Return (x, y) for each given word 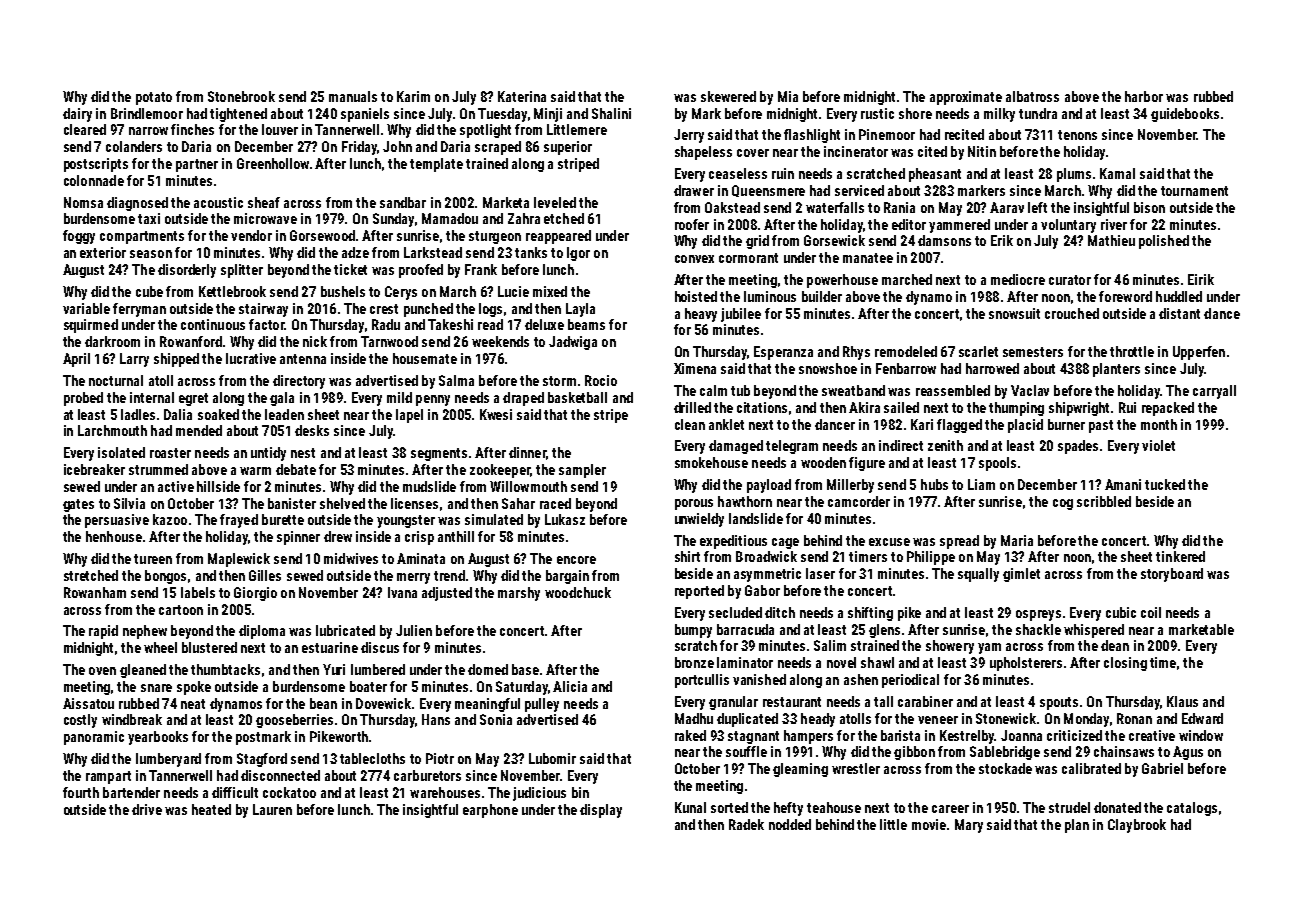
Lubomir (552, 758)
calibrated (1091, 768)
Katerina (522, 96)
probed (83, 399)
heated (211, 809)
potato (154, 98)
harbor (1144, 96)
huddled (1179, 296)
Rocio (601, 380)
